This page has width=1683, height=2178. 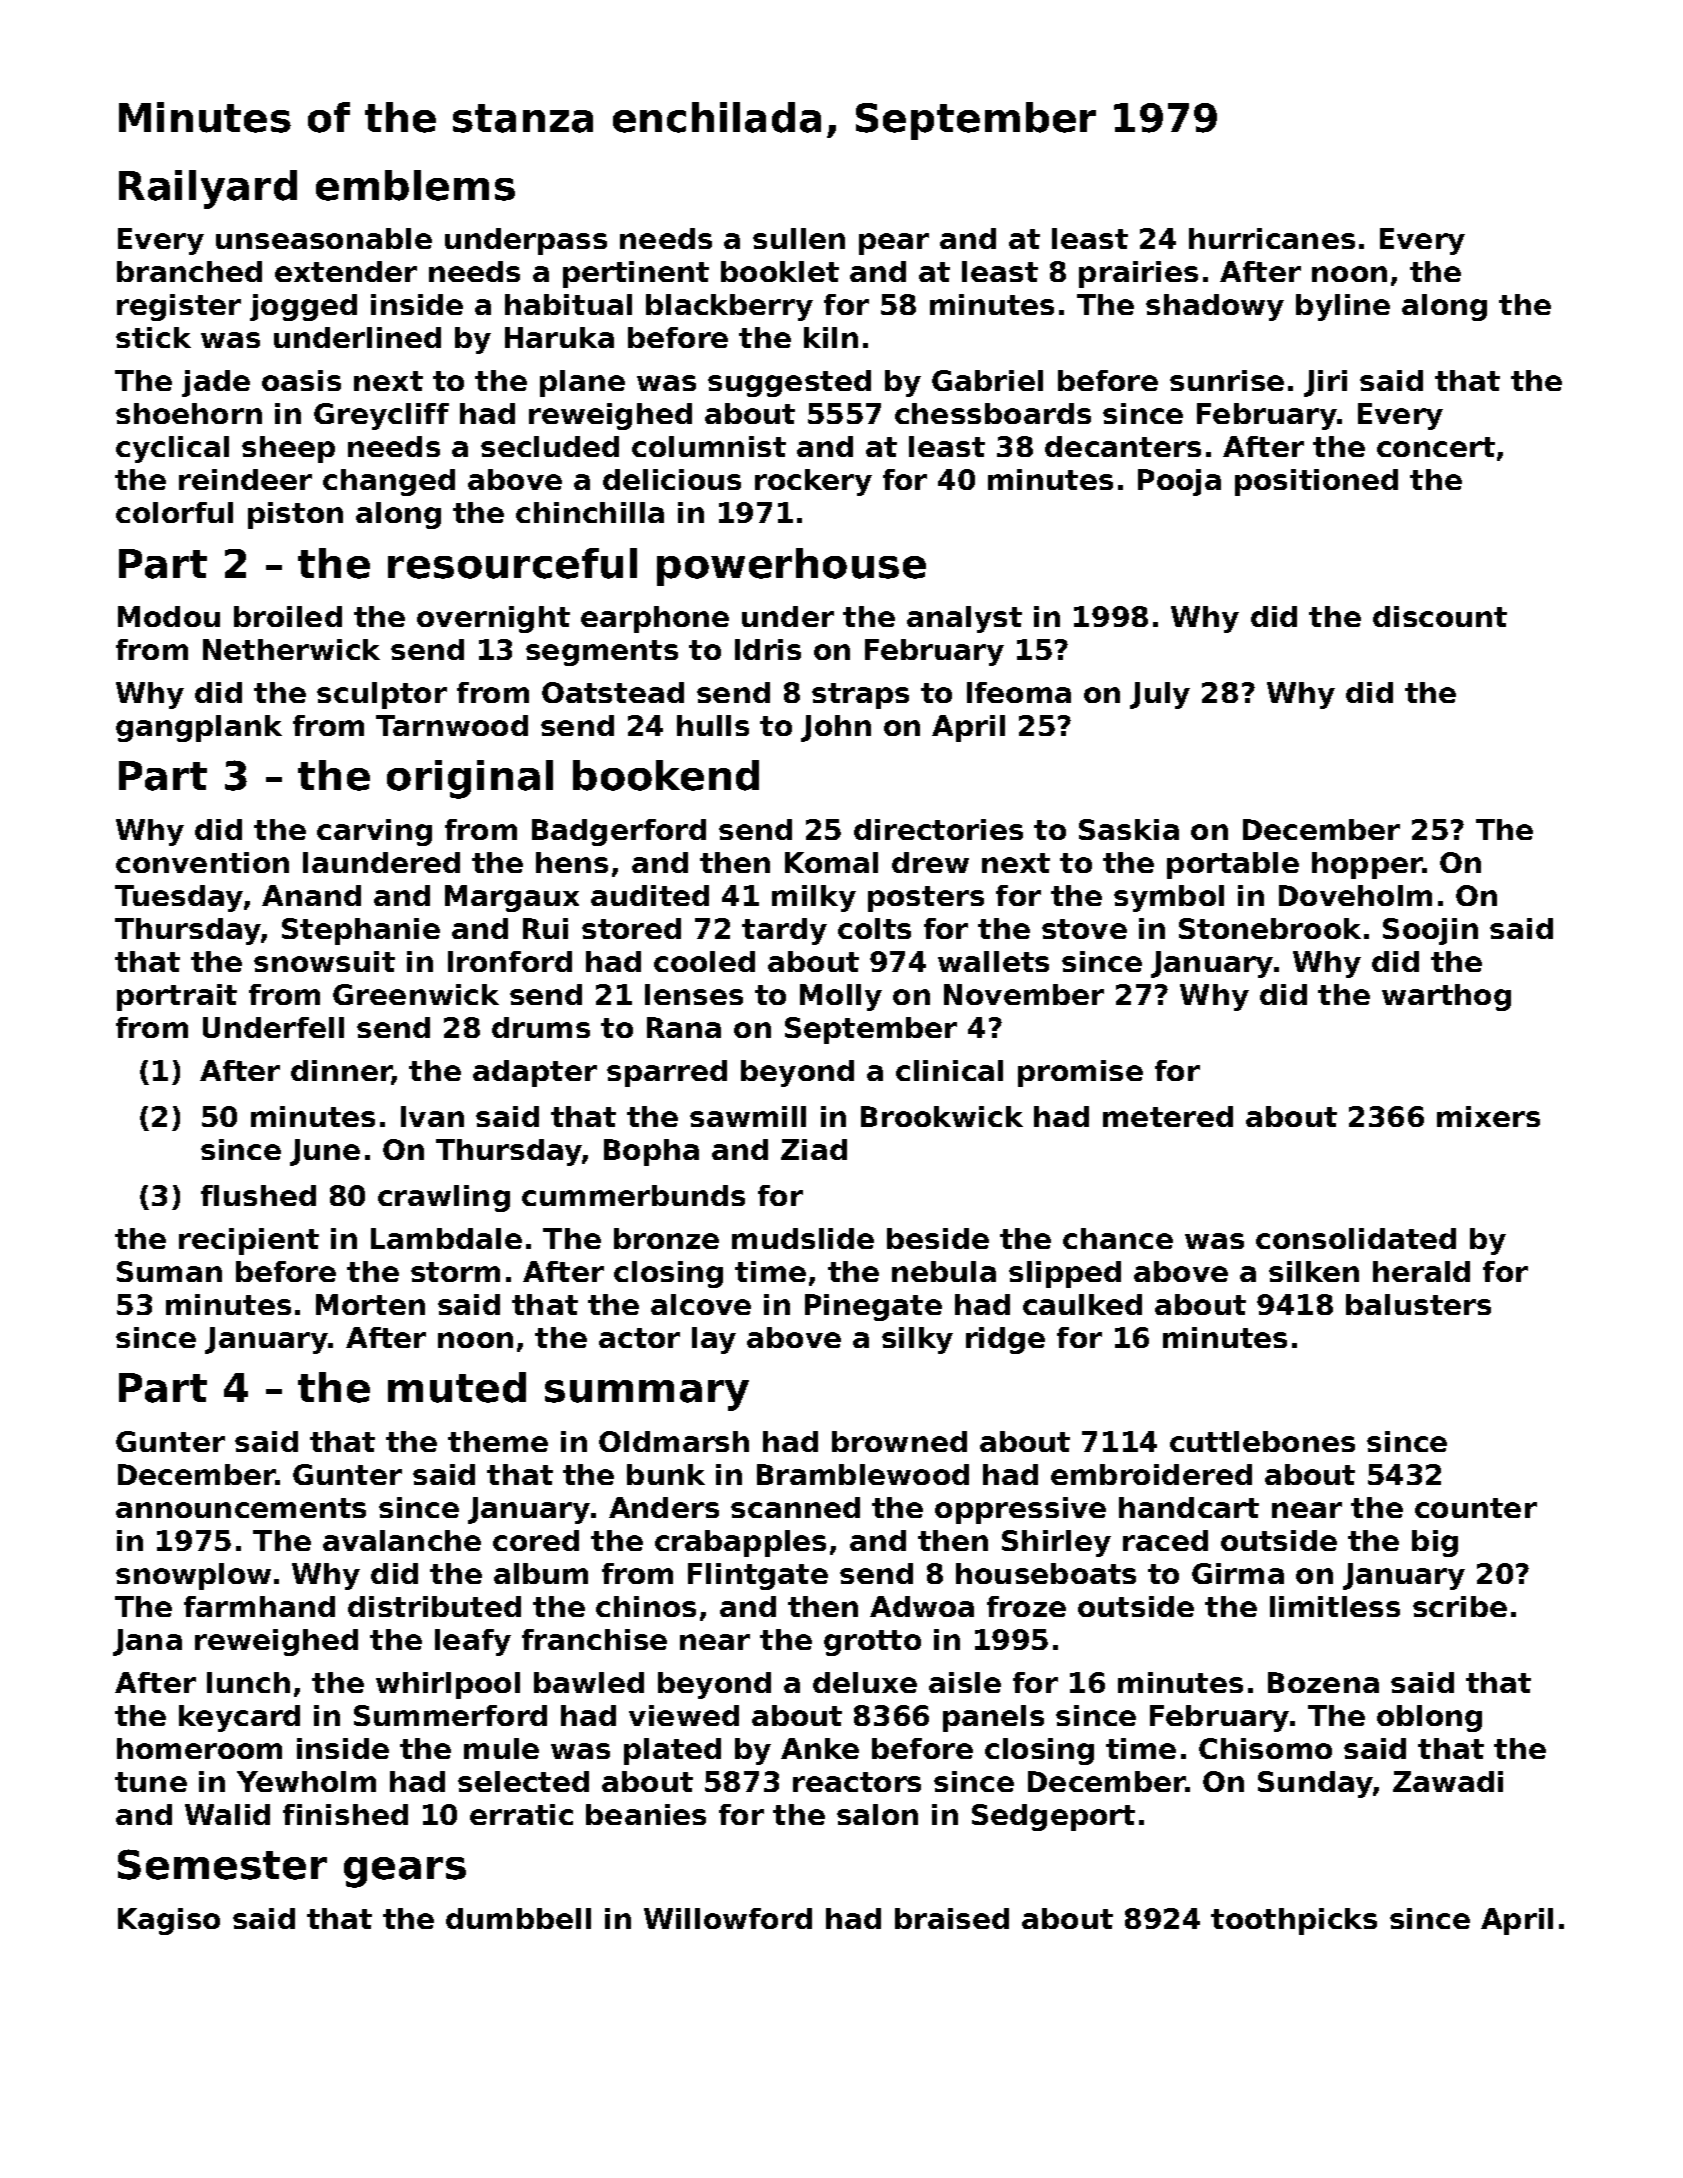 I want to click on muted, so click(x=457, y=1387).
